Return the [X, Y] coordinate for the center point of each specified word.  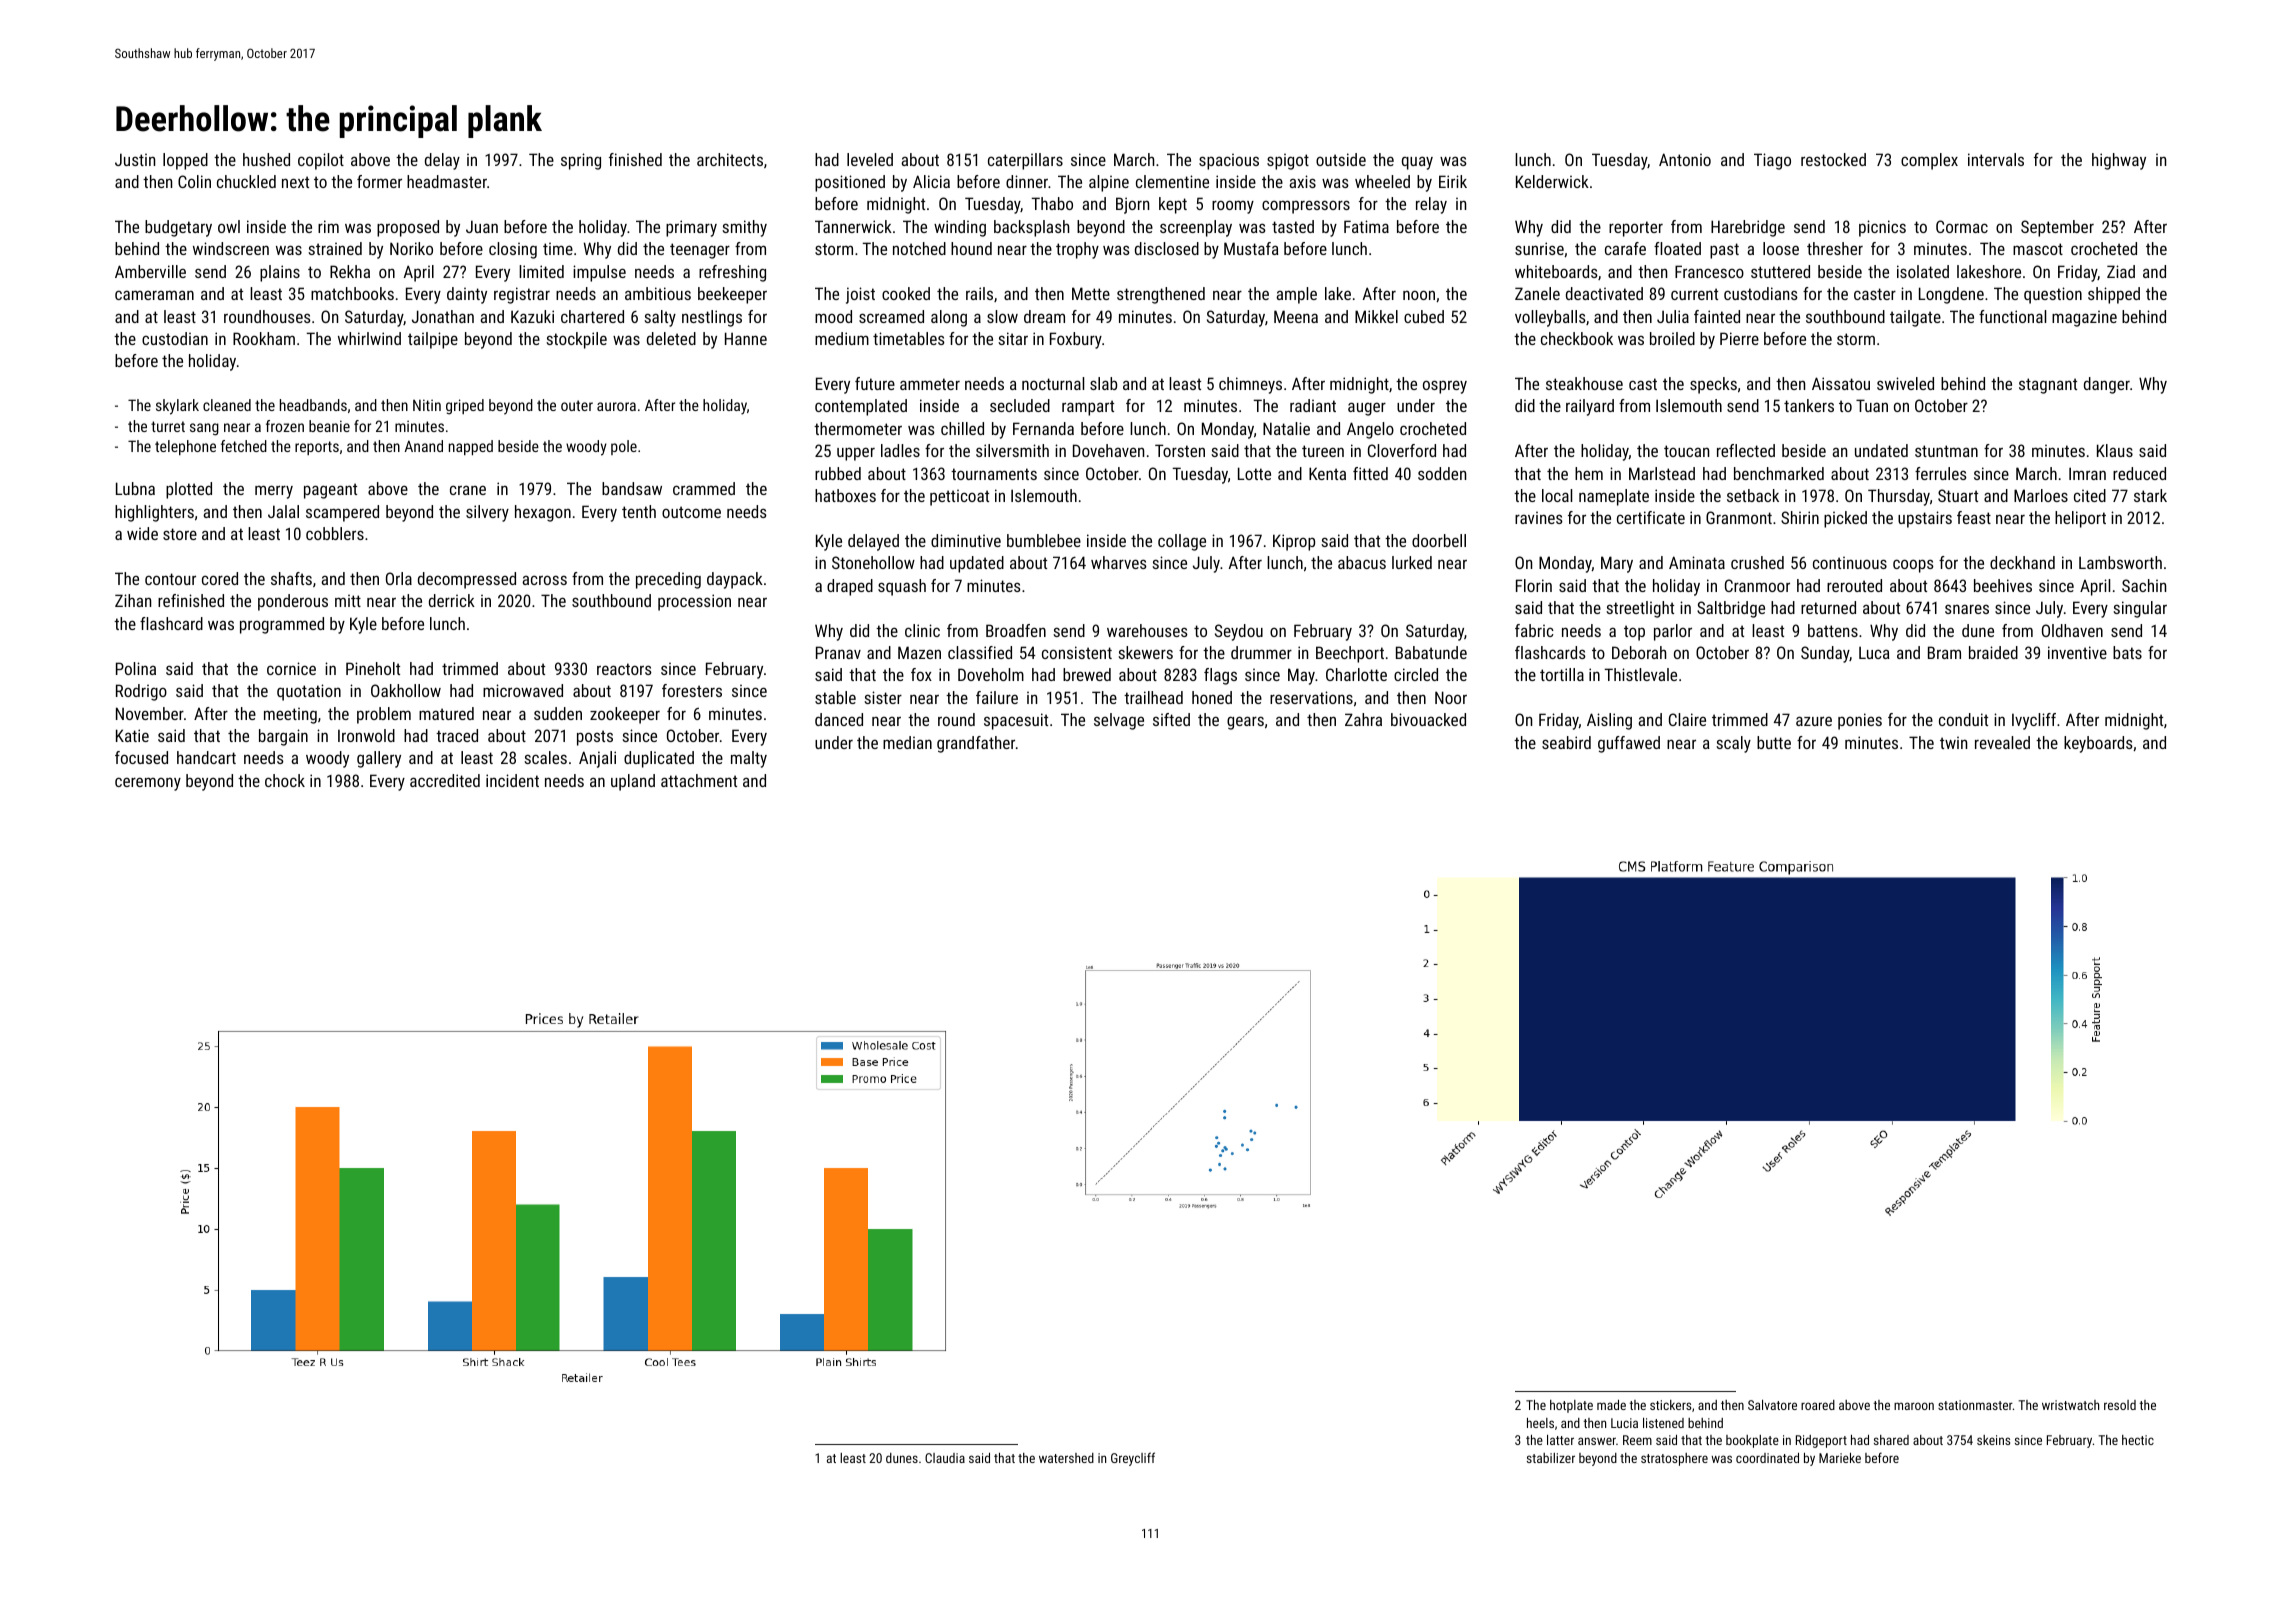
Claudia [945, 1458]
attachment [699, 780]
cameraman [154, 295]
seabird [1566, 742]
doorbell [1439, 540]
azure [1814, 721]
